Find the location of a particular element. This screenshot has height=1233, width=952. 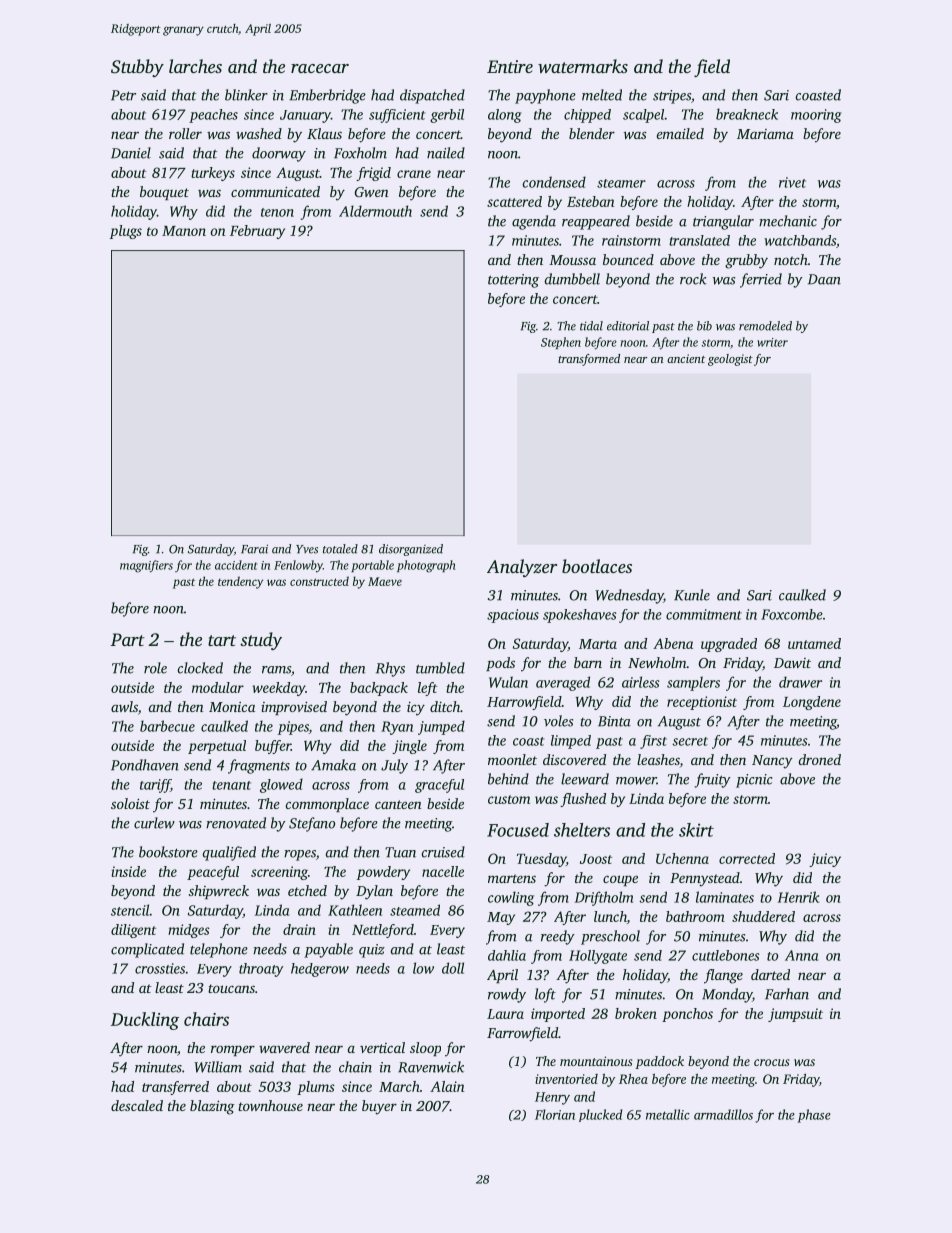

mooring is located at coordinates (816, 116).
